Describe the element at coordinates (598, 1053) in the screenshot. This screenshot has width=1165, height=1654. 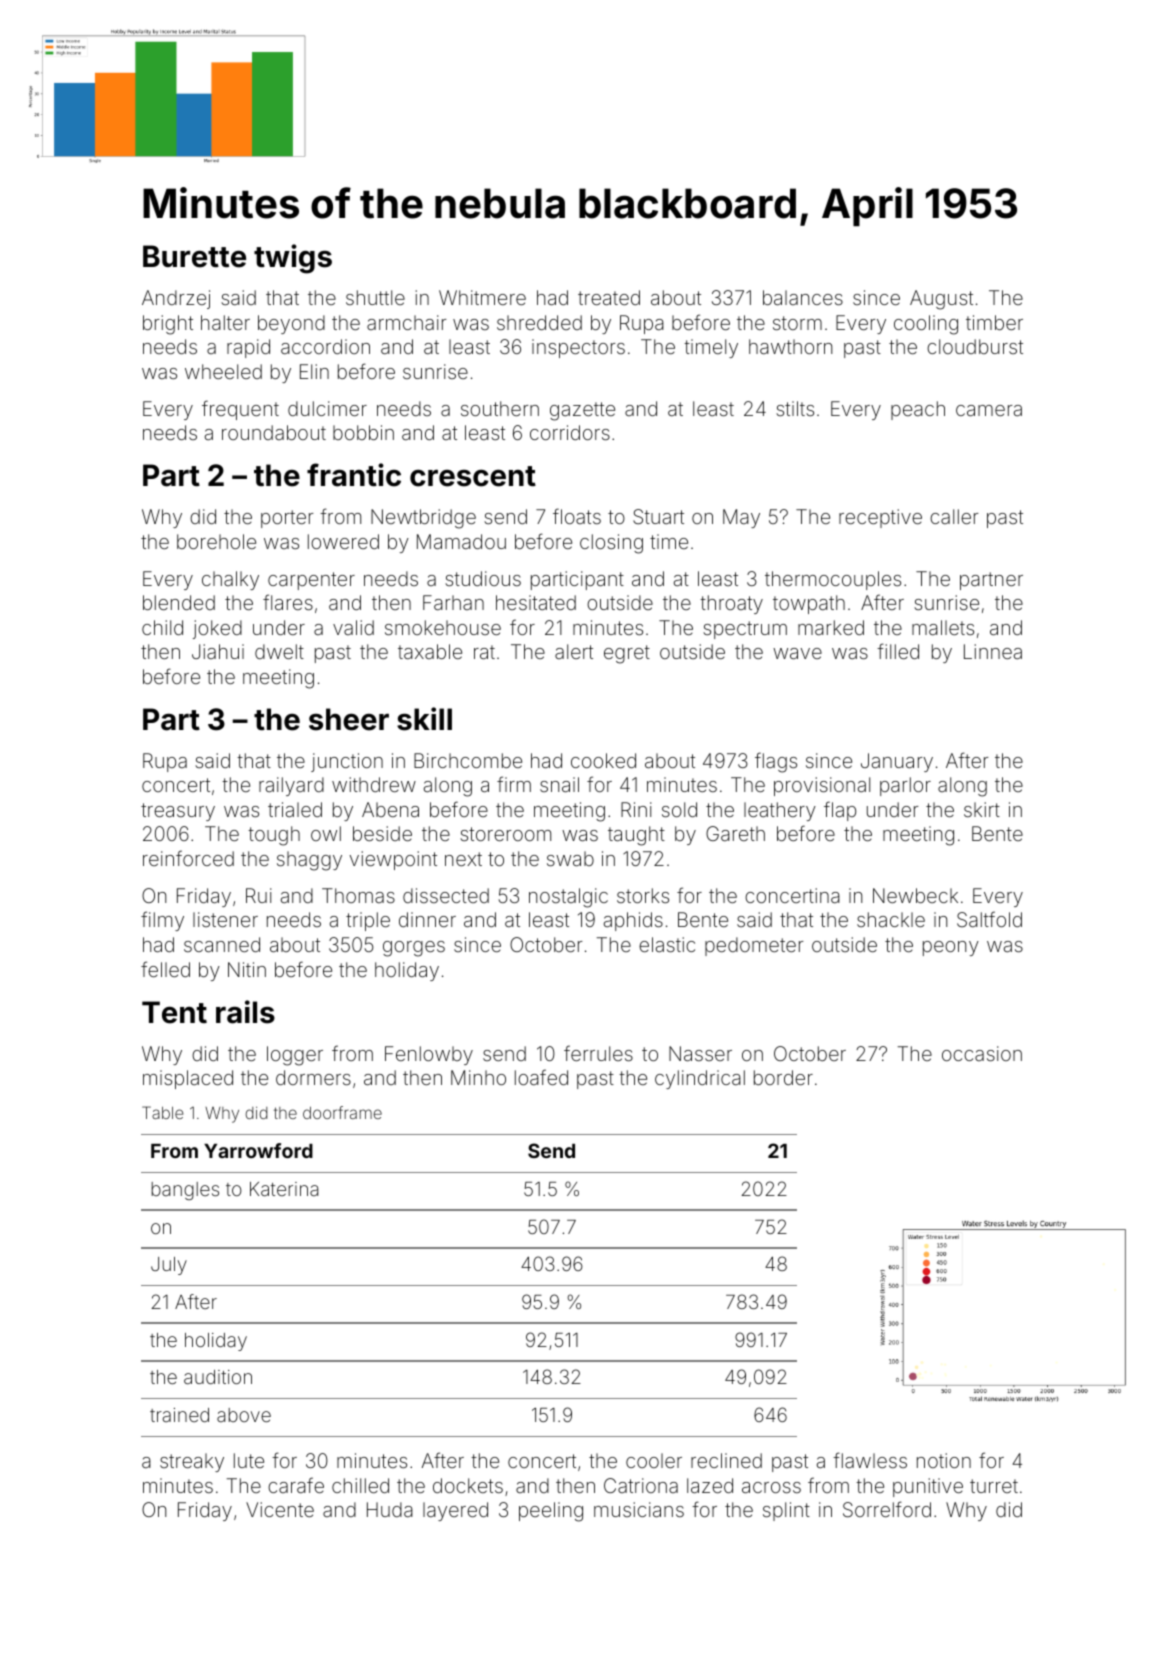
I see `ferrules` at that location.
